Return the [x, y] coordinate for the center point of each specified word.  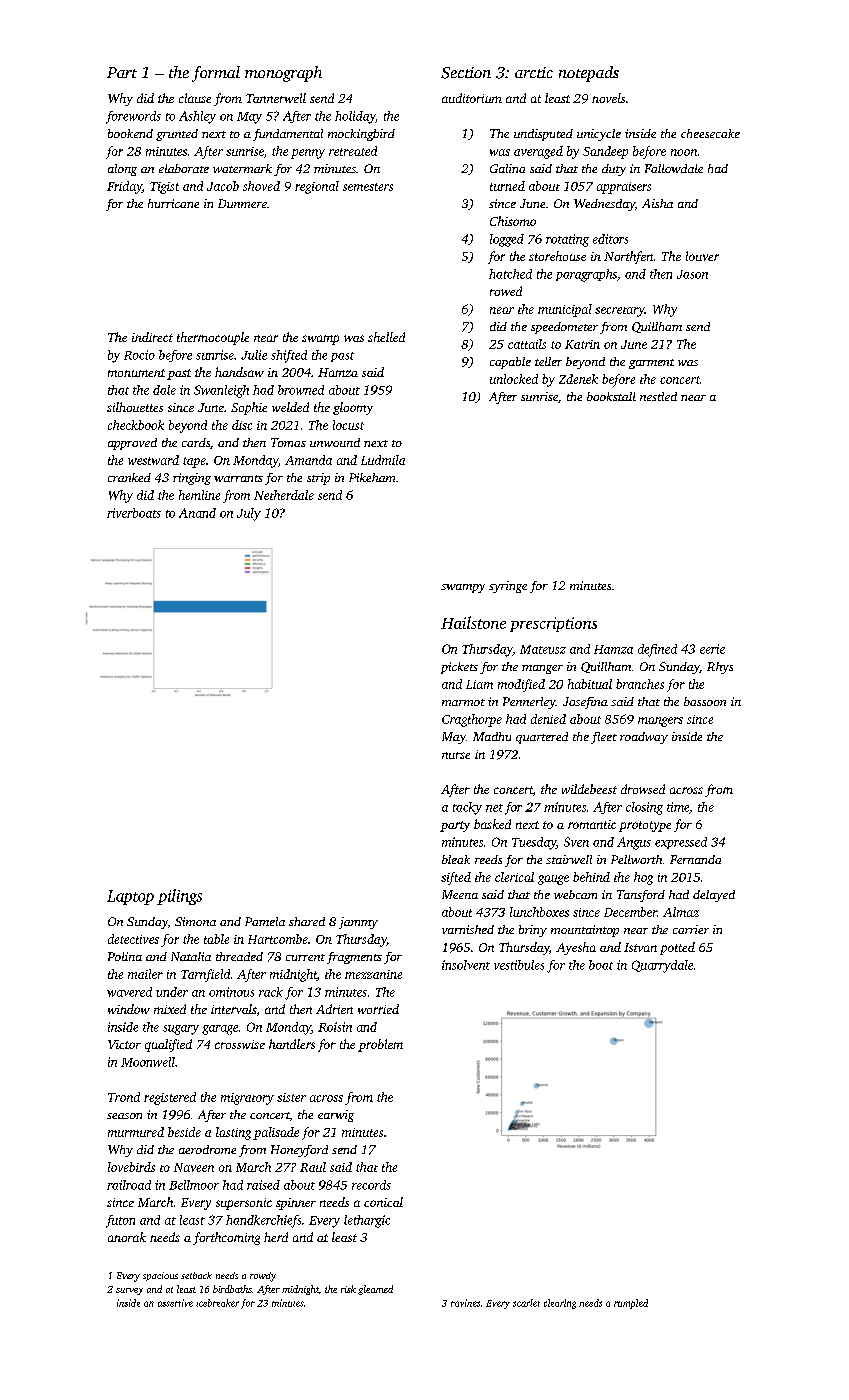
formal [216, 74]
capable [510, 363]
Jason [692, 274]
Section [466, 73]
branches [640, 684]
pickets [459, 668]
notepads [589, 74]
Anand [197, 513]
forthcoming [226, 1238]
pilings [179, 897]
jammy [358, 923]
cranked [129, 477]
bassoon [705, 701]
